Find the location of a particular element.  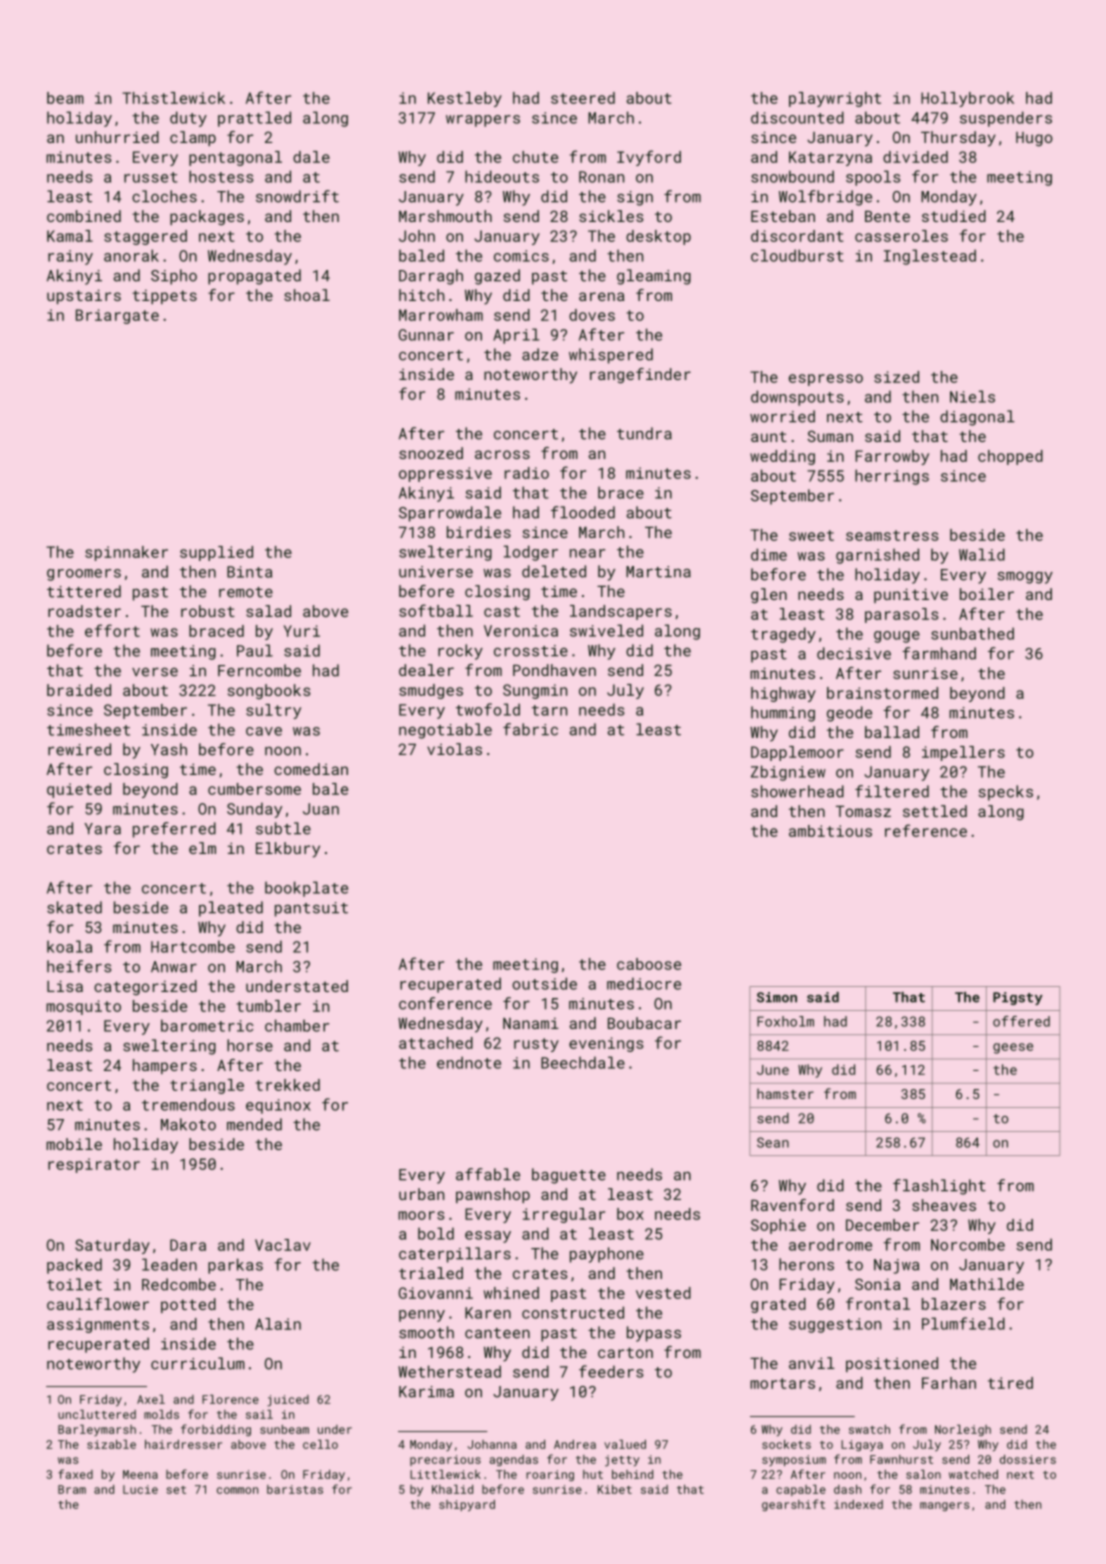

playwright is located at coordinates (835, 99).
